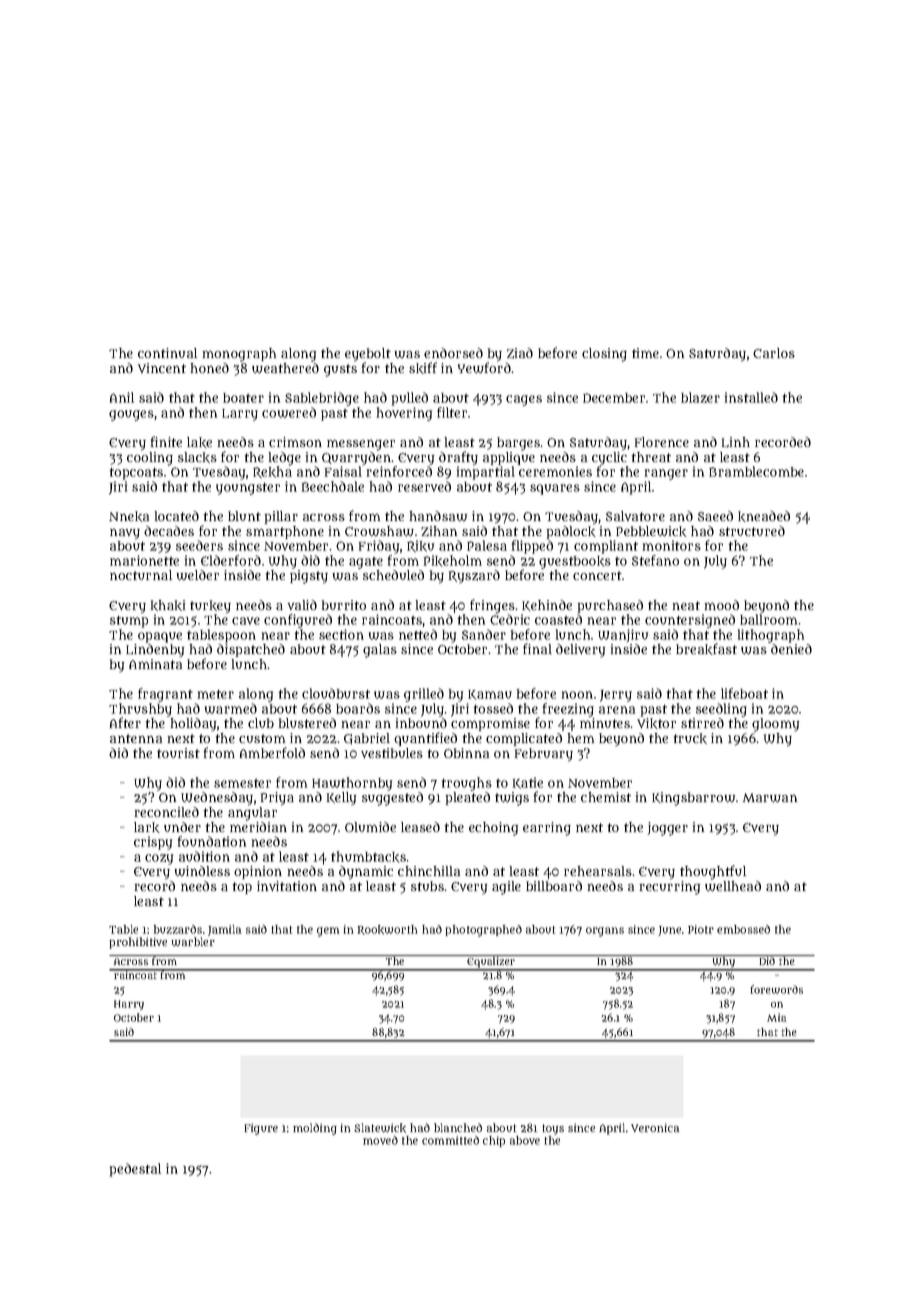 The height and width of the screenshot is (1308, 924). What do you see at coordinates (393, 575) in the screenshot?
I see `scheduled` at bounding box center [393, 575].
